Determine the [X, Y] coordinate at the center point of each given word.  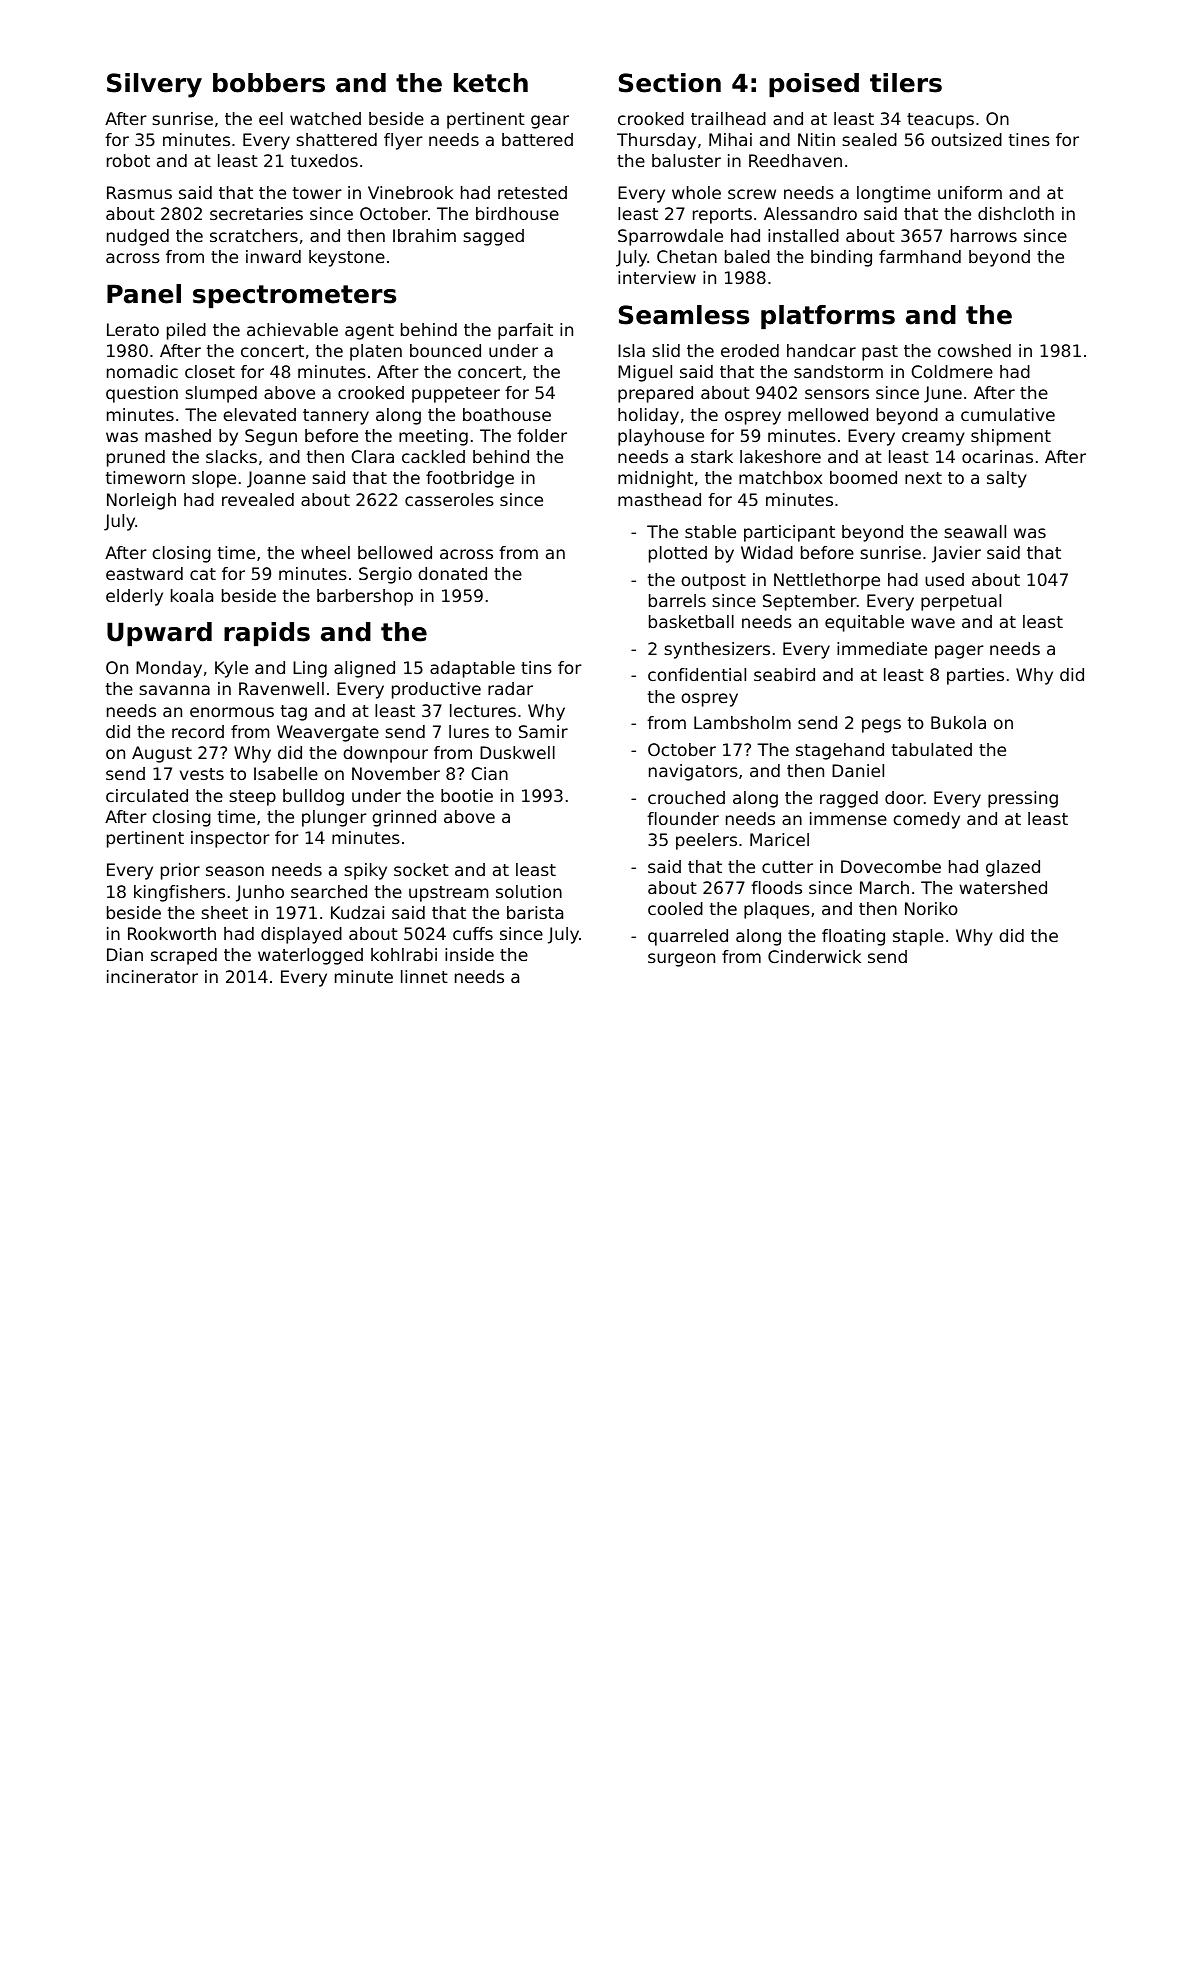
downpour [385, 754]
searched [329, 891]
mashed [178, 435]
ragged [849, 799]
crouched [686, 797]
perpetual [961, 602]
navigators [693, 772]
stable [710, 531]
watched [325, 118]
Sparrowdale [670, 237]
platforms [828, 317]
